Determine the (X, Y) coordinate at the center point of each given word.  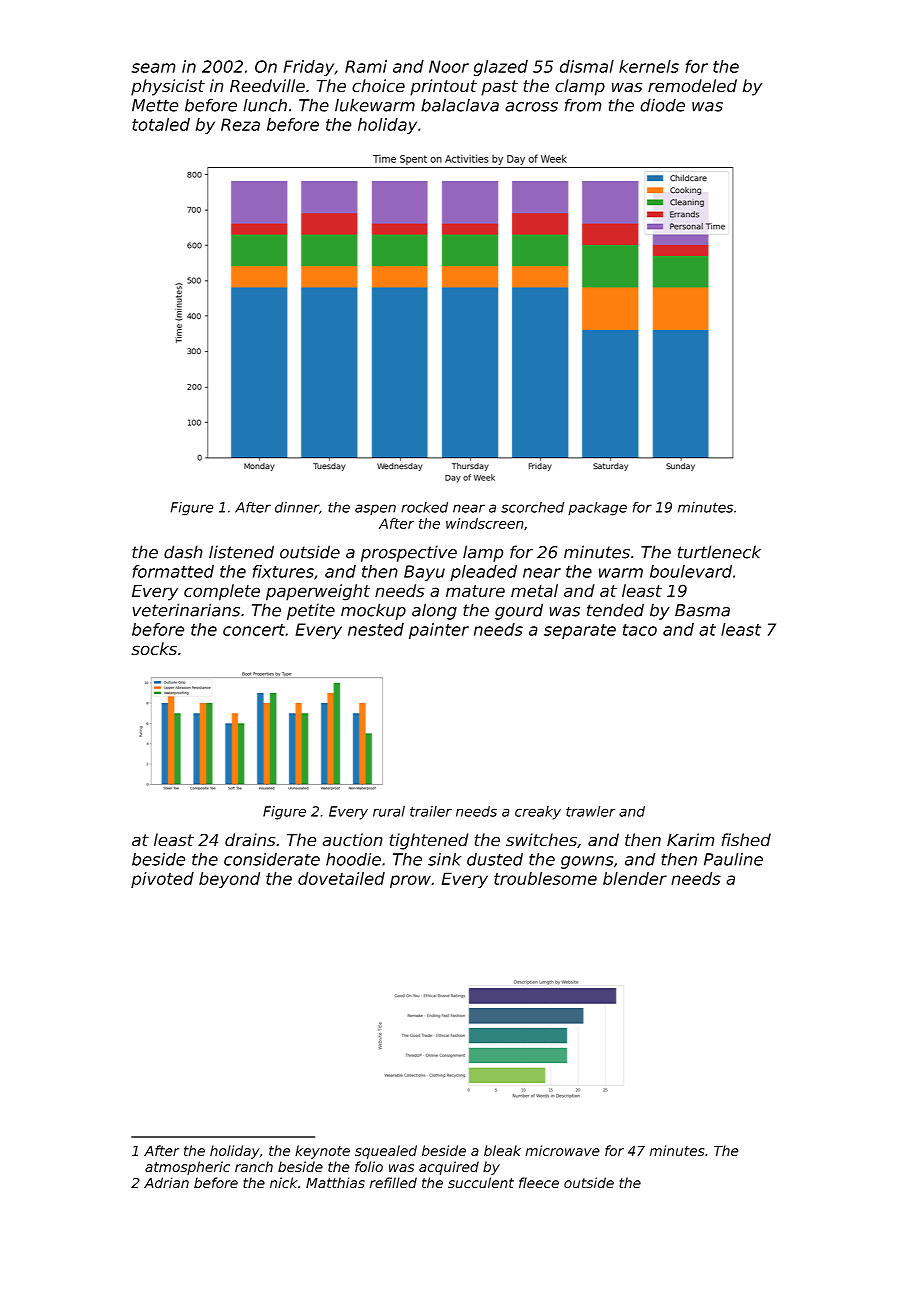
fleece (539, 1182)
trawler (590, 811)
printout (443, 87)
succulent (481, 1182)
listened (241, 552)
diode (662, 105)
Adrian (166, 1182)
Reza (240, 124)
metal (534, 590)
